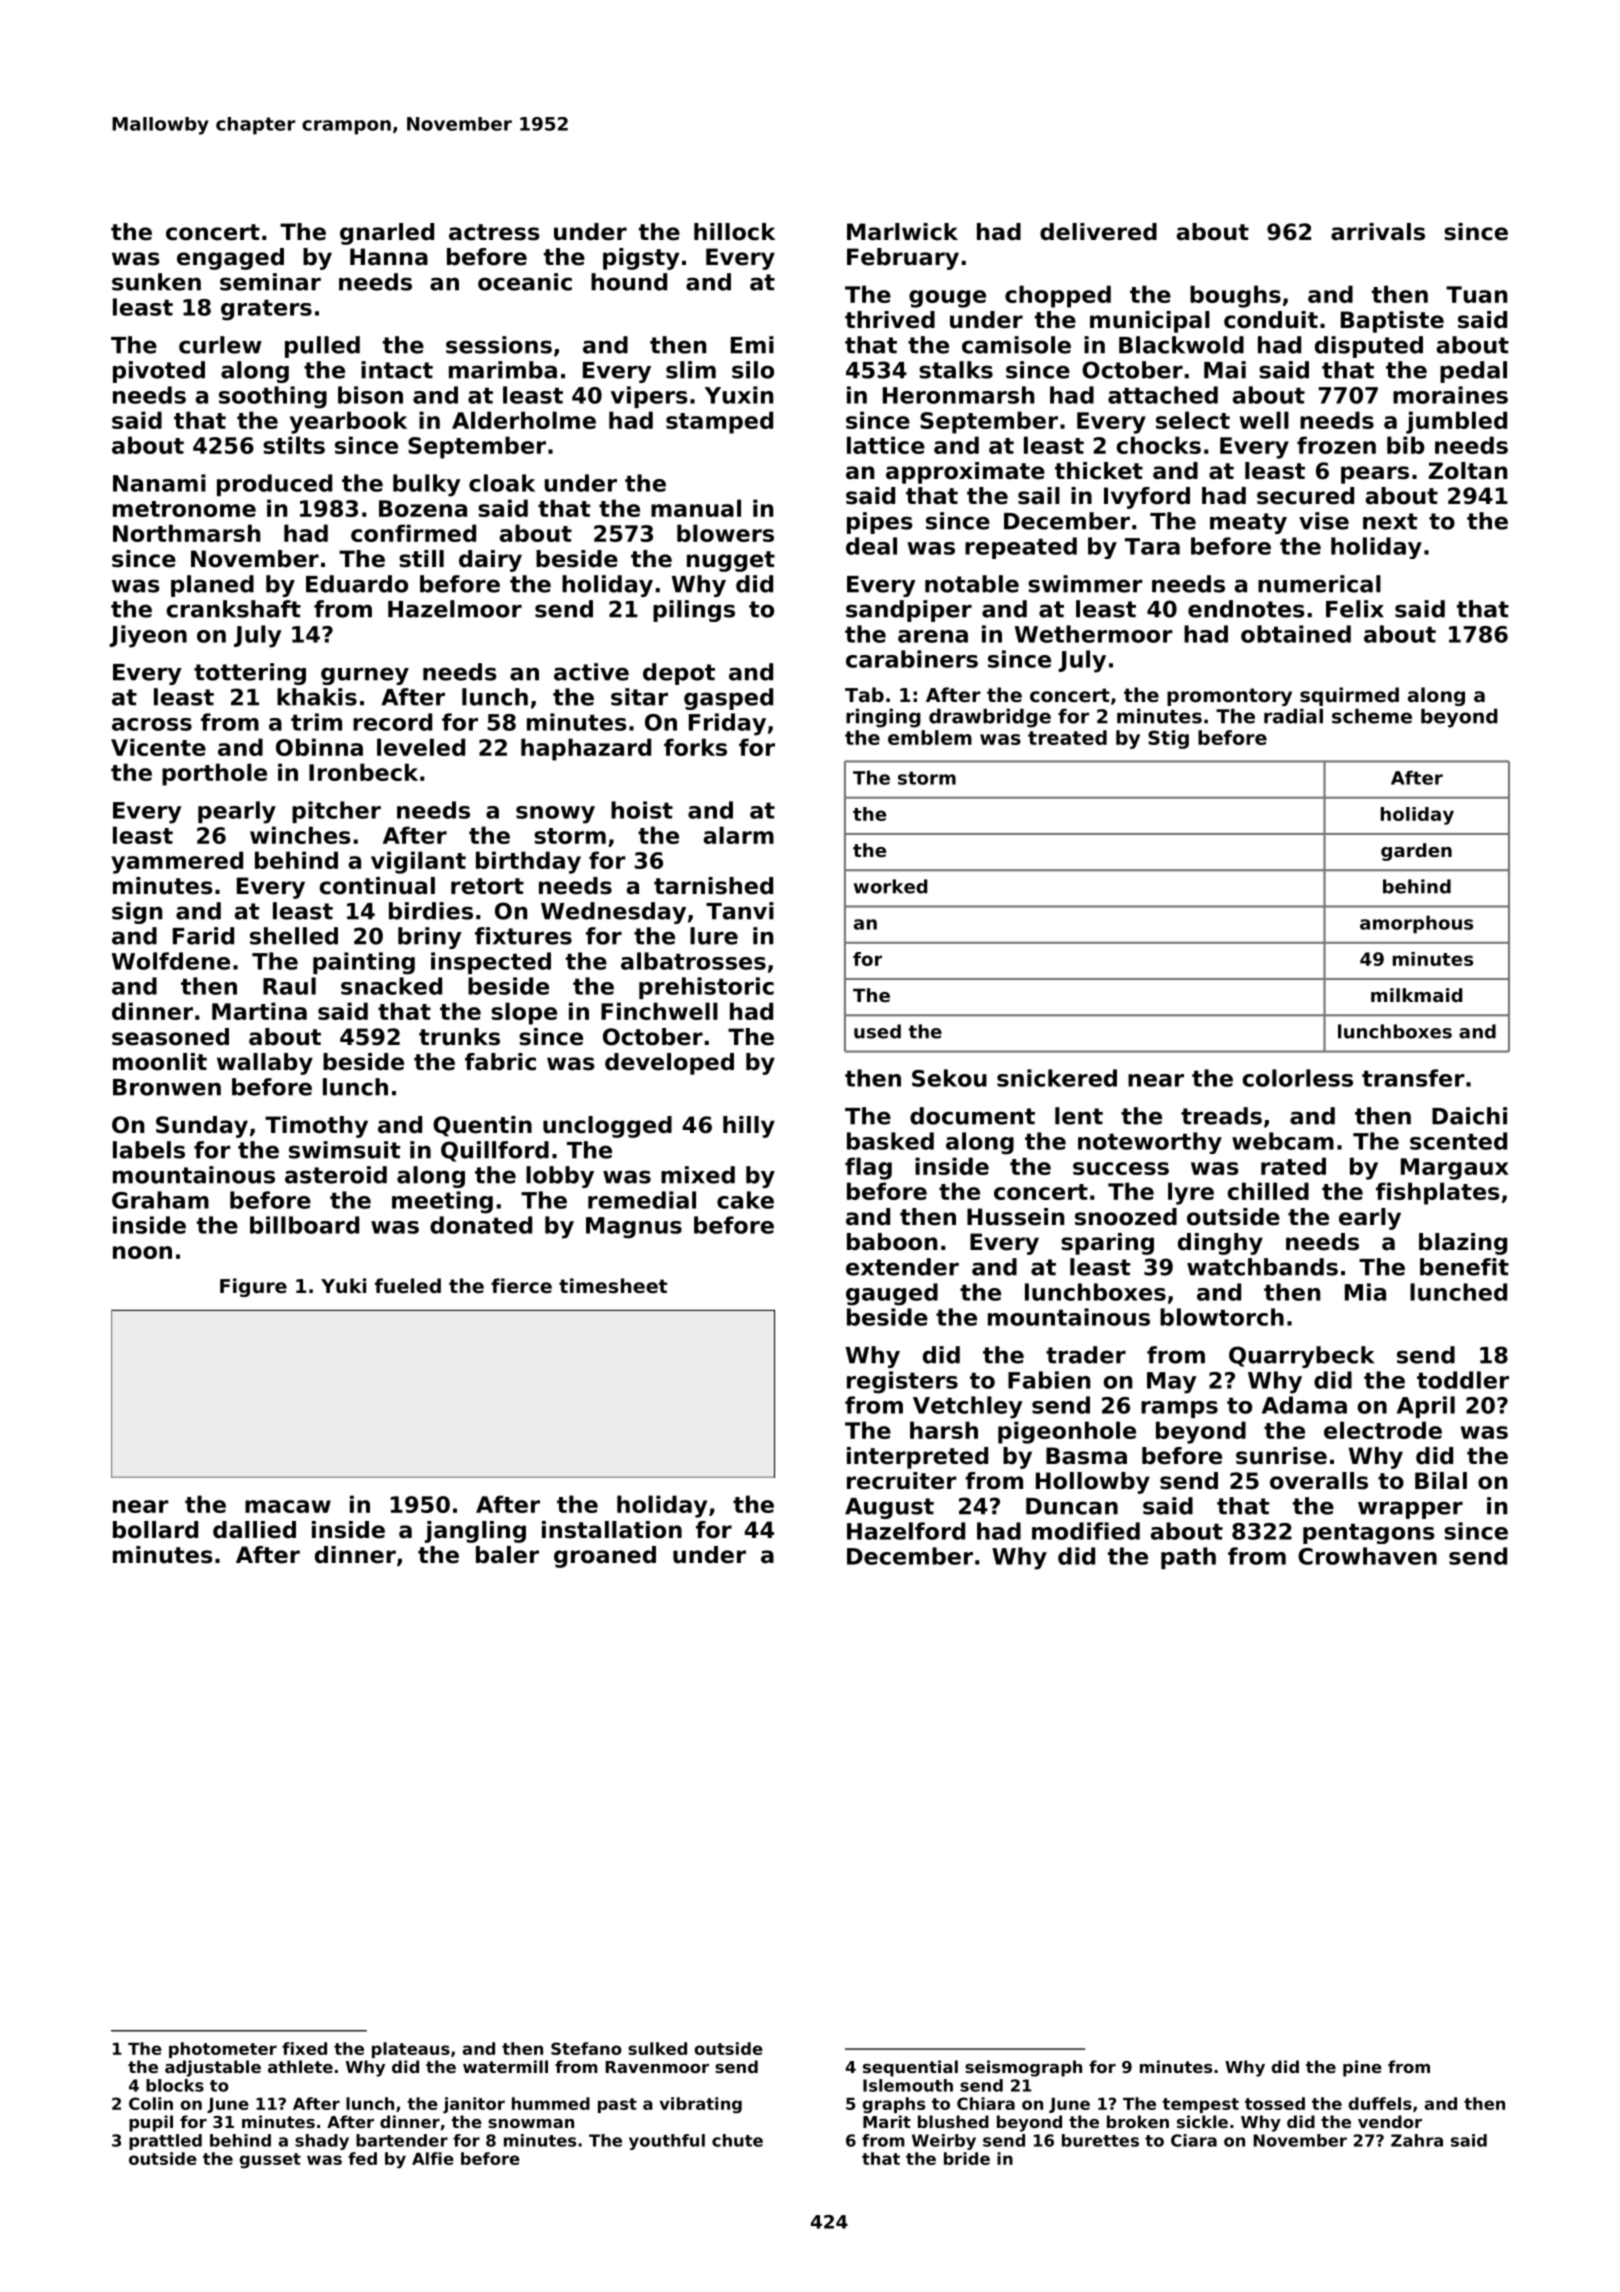 The width and height of the page is (1620, 2292). Describe the element at coordinates (734, 232) in the page. I see `hillock` at that location.
